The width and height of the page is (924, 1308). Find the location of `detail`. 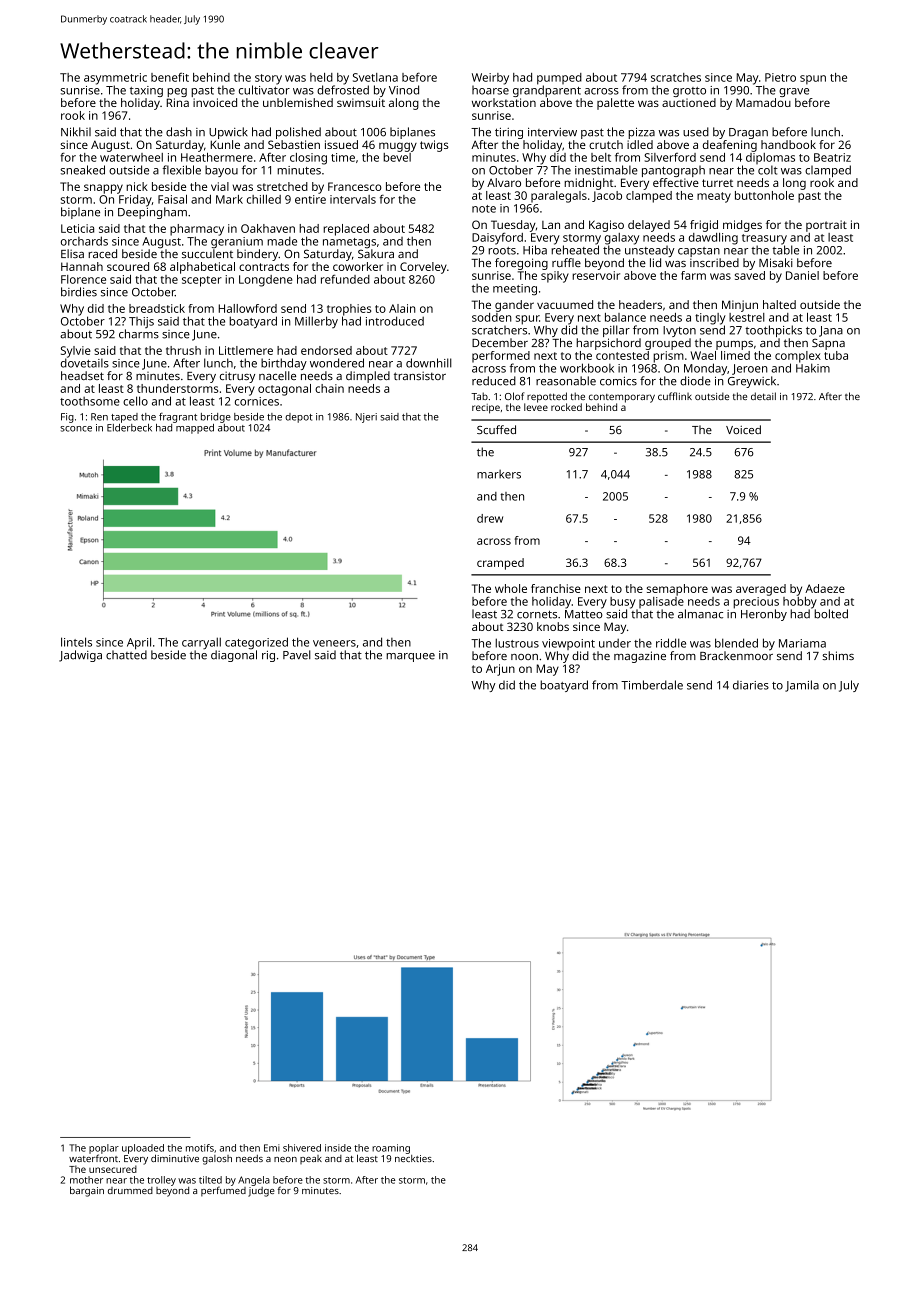

detail is located at coordinates (763, 396).
